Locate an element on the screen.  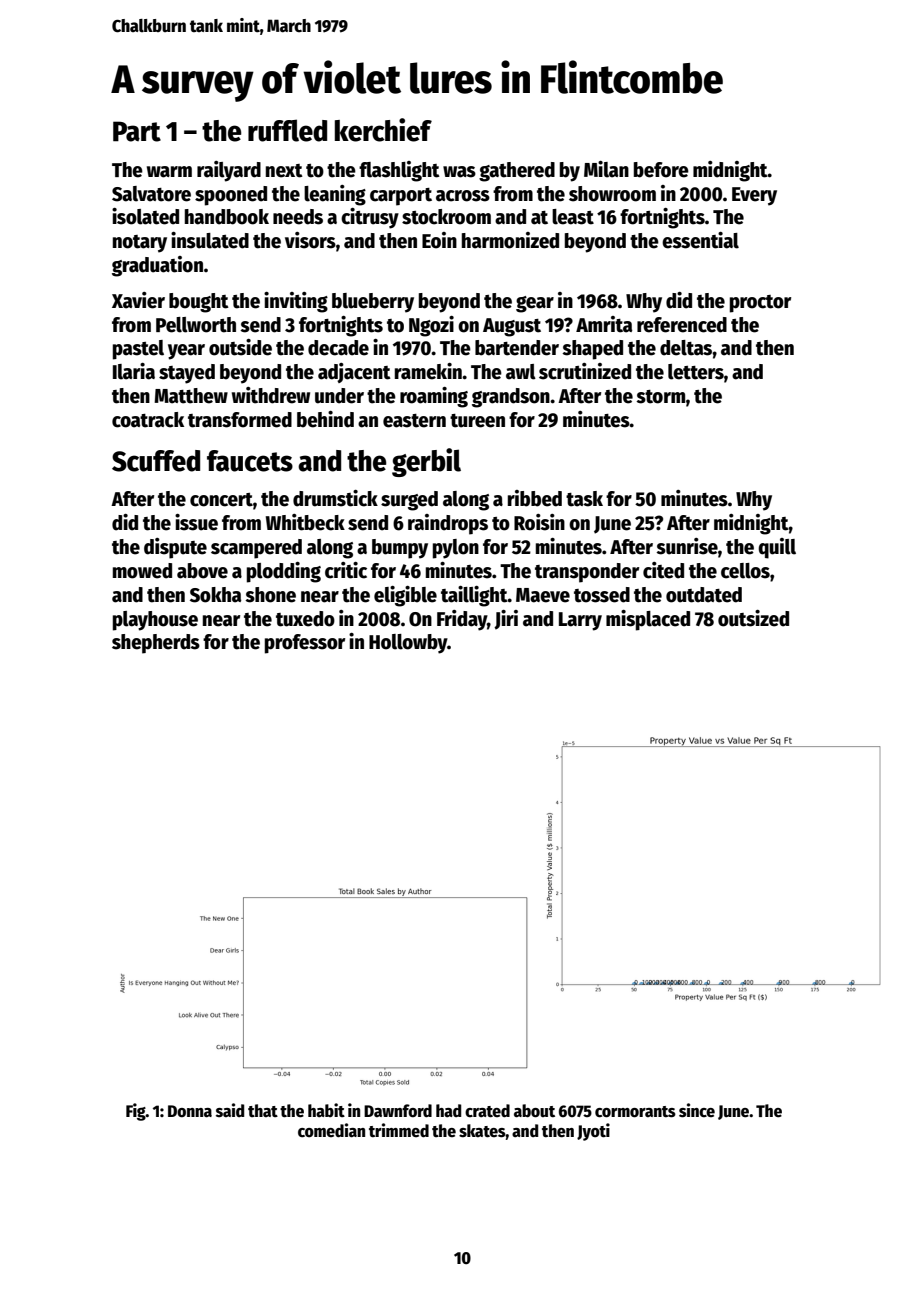
flashlight is located at coordinates (399, 171).
